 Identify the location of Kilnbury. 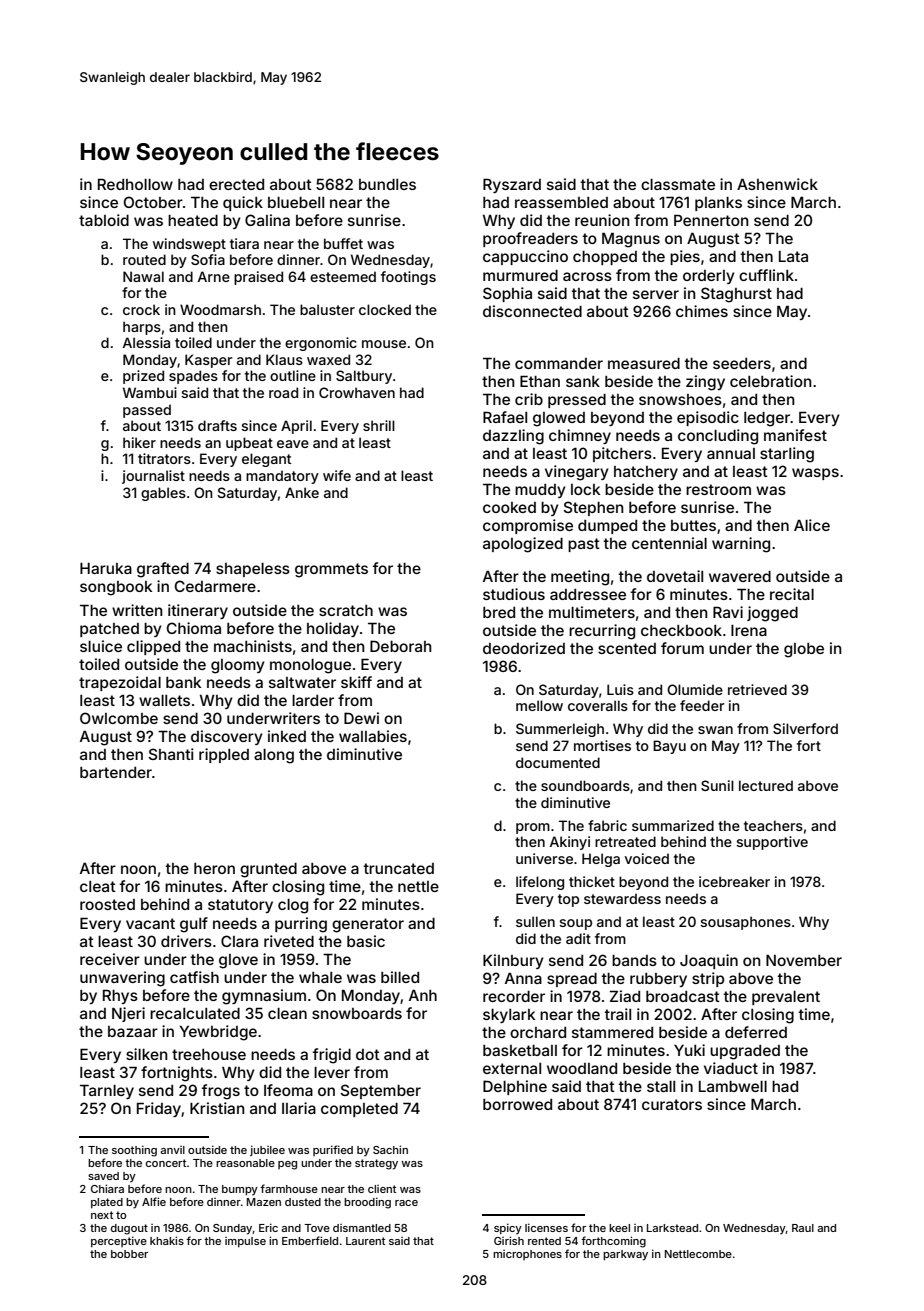
(513, 961).
